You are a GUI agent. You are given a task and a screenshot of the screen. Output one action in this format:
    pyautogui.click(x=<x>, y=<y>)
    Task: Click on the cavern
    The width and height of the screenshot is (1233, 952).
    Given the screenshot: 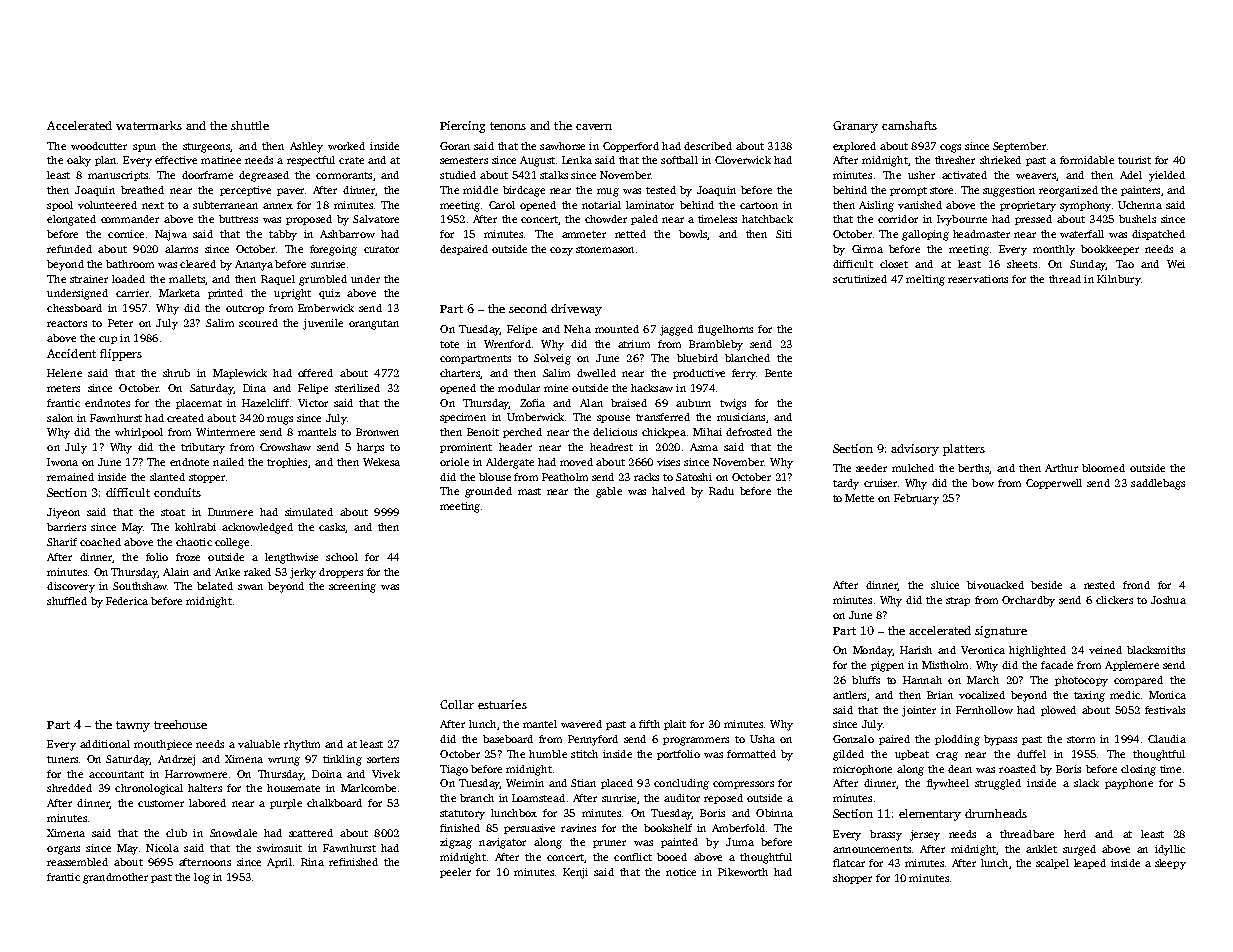 What is the action you would take?
    pyautogui.click(x=594, y=127)
